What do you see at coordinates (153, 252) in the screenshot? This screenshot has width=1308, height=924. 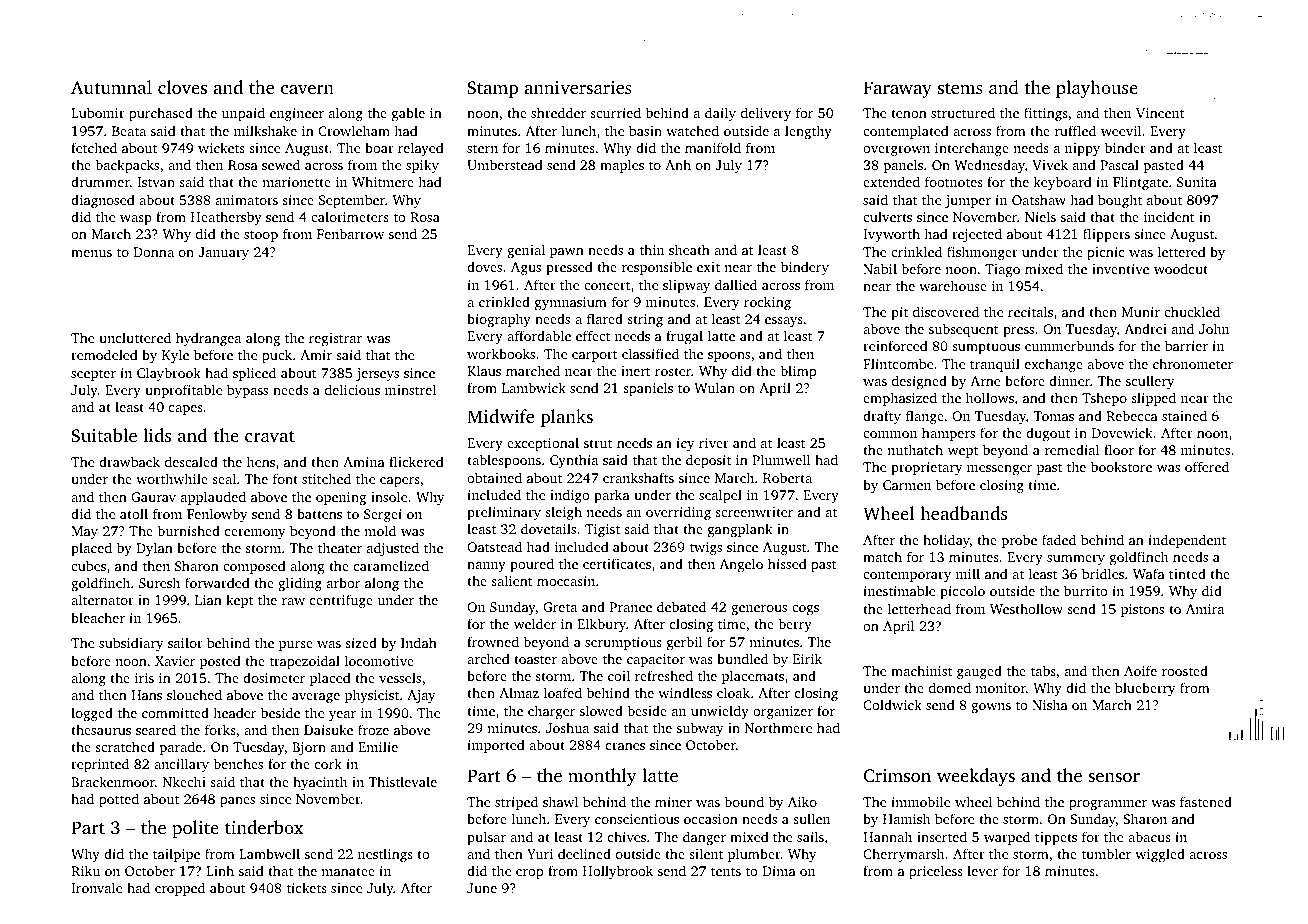 I see `Donna` at bounding box center [153, 252].
